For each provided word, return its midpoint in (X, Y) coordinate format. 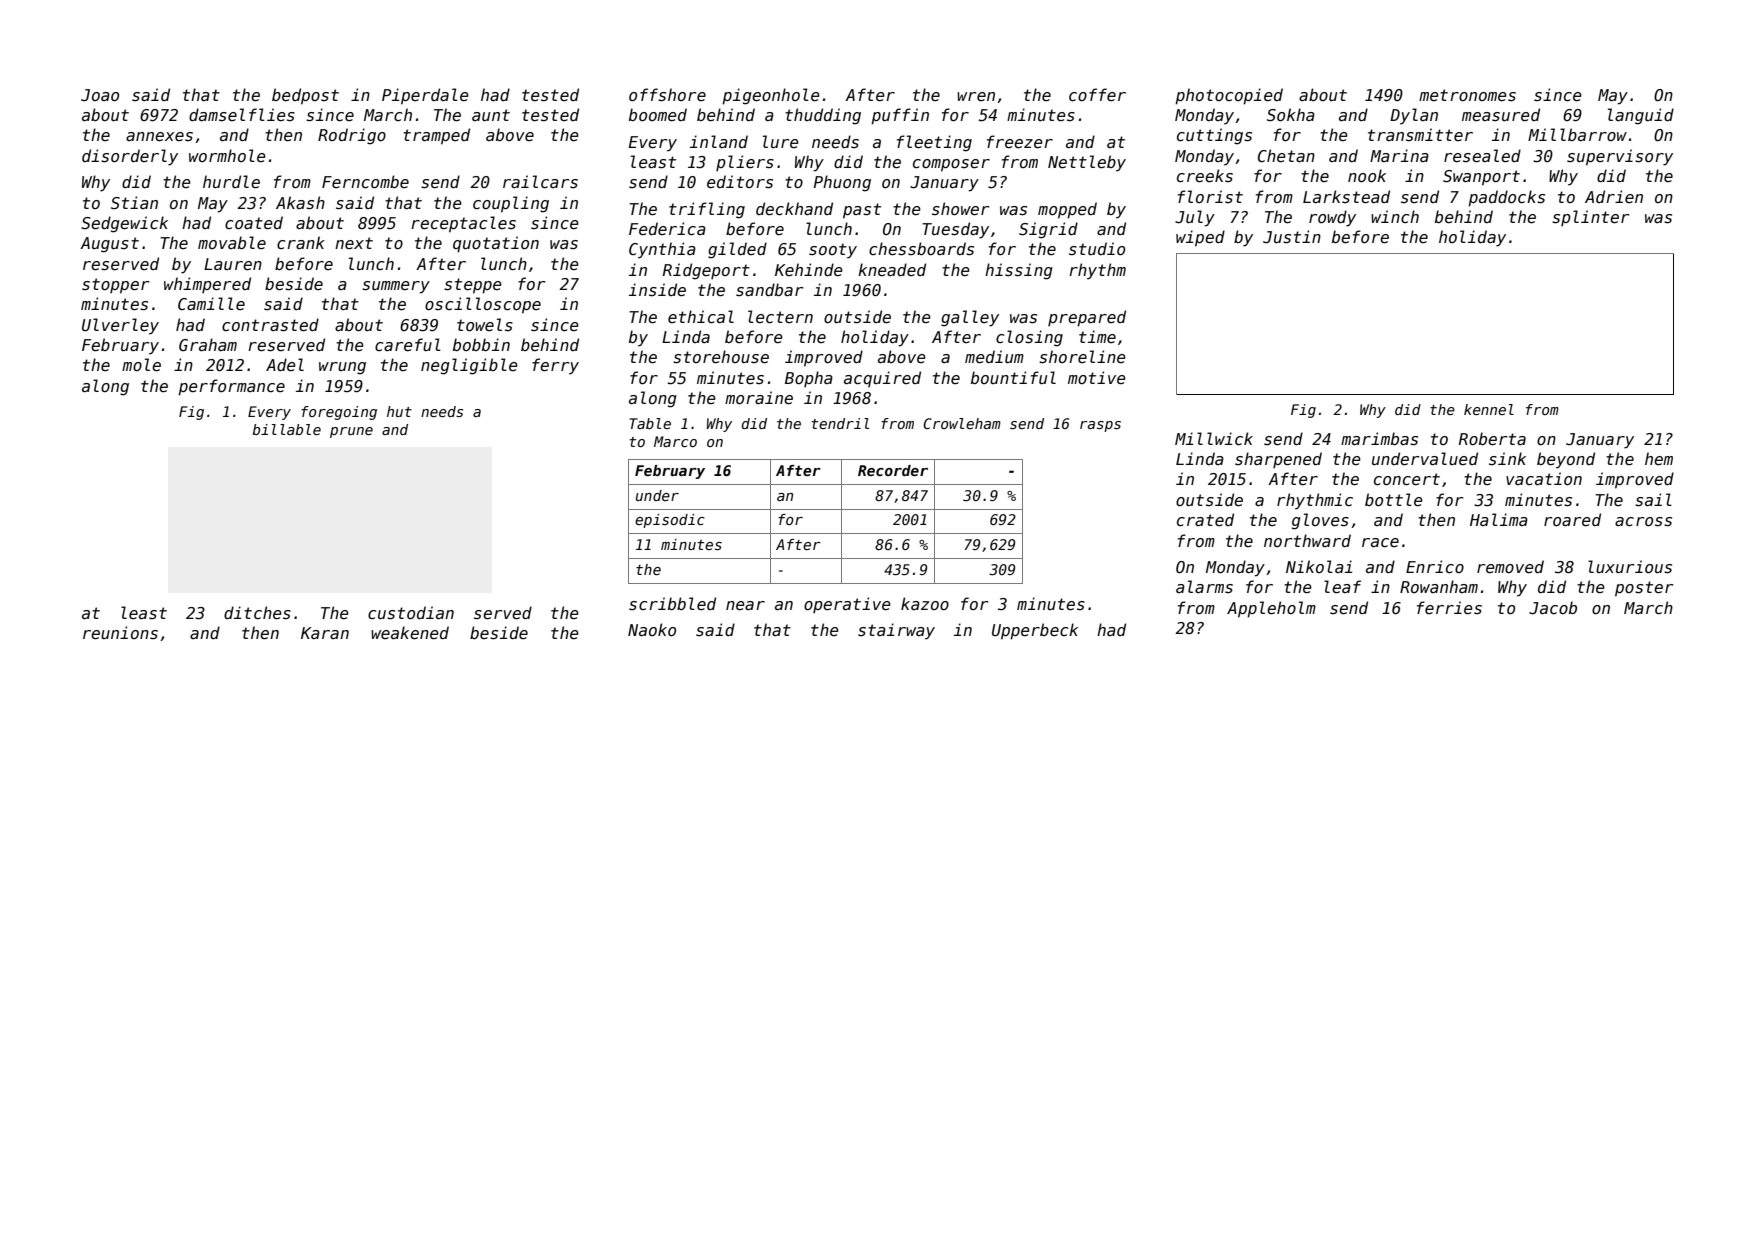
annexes (159, 136)
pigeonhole (771, 96)
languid (1641, 116)
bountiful (1013, 377)
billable (287, 429)
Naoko (652, 629)
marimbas (1379, 439)
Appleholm (1271, 609)
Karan (325, 633)
